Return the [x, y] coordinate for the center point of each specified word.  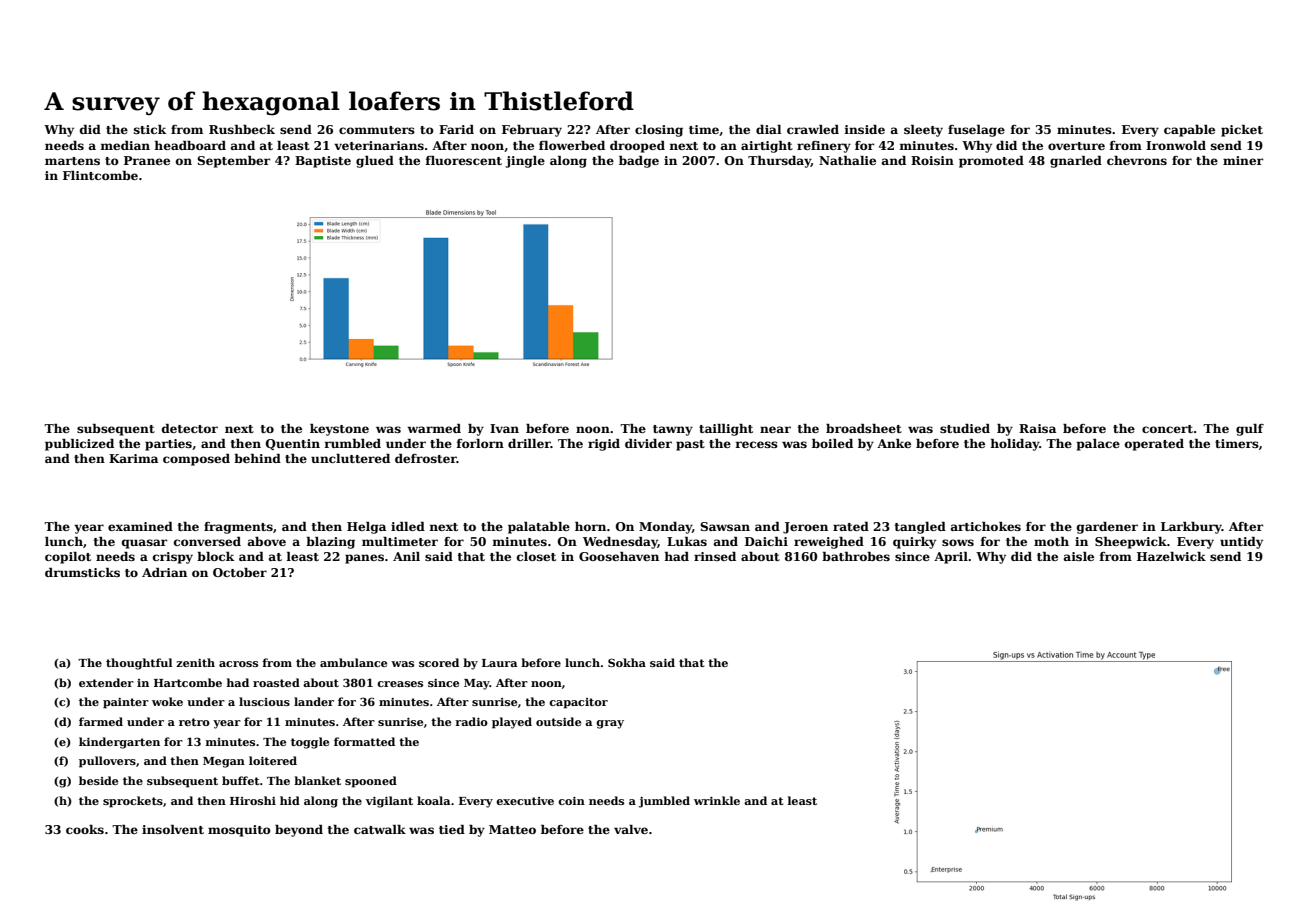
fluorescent [463, 160]
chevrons [1137, 160]
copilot [68, 558]
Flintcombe [100, 175]
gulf [1250, 430]
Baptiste [323, 162]
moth [1051, 541]
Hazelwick [1171, 556]
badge [639, 162]
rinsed [715, 556]
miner [1243, 160]
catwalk [380, 829]
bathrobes [856, 556]
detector [190, 428]
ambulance [353, 662]
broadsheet [864, 428]
